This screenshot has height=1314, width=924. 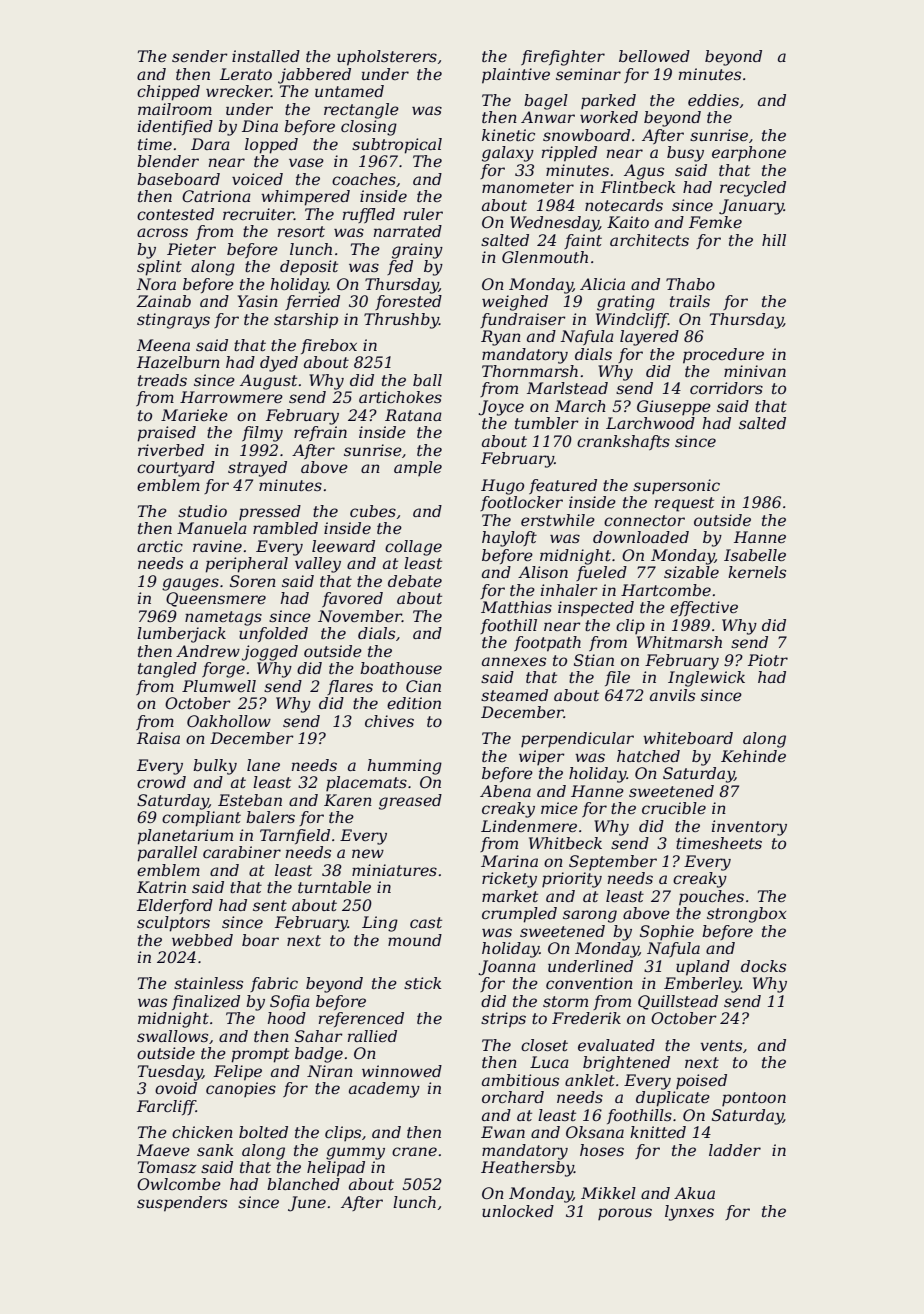 I want to click on grating, so click(x=626, y=303).
